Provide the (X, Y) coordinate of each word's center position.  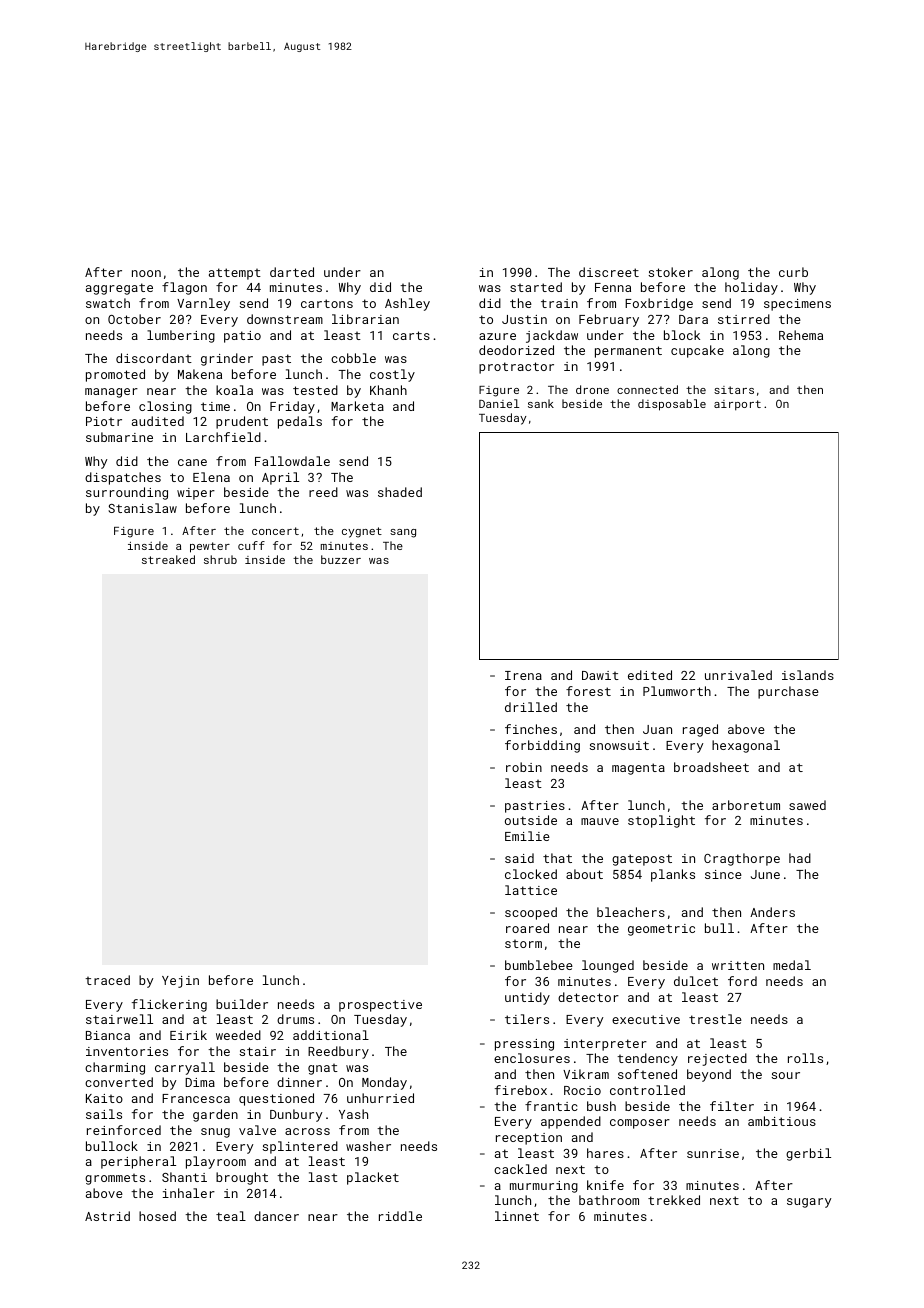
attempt (235, 274)
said (519, 858)
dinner (299, 1082)
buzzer (341, 559)
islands (808, 675)
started (536, 287)
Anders (772, 912)
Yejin (180, 982)
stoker (670, 272)
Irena (523, 675)
